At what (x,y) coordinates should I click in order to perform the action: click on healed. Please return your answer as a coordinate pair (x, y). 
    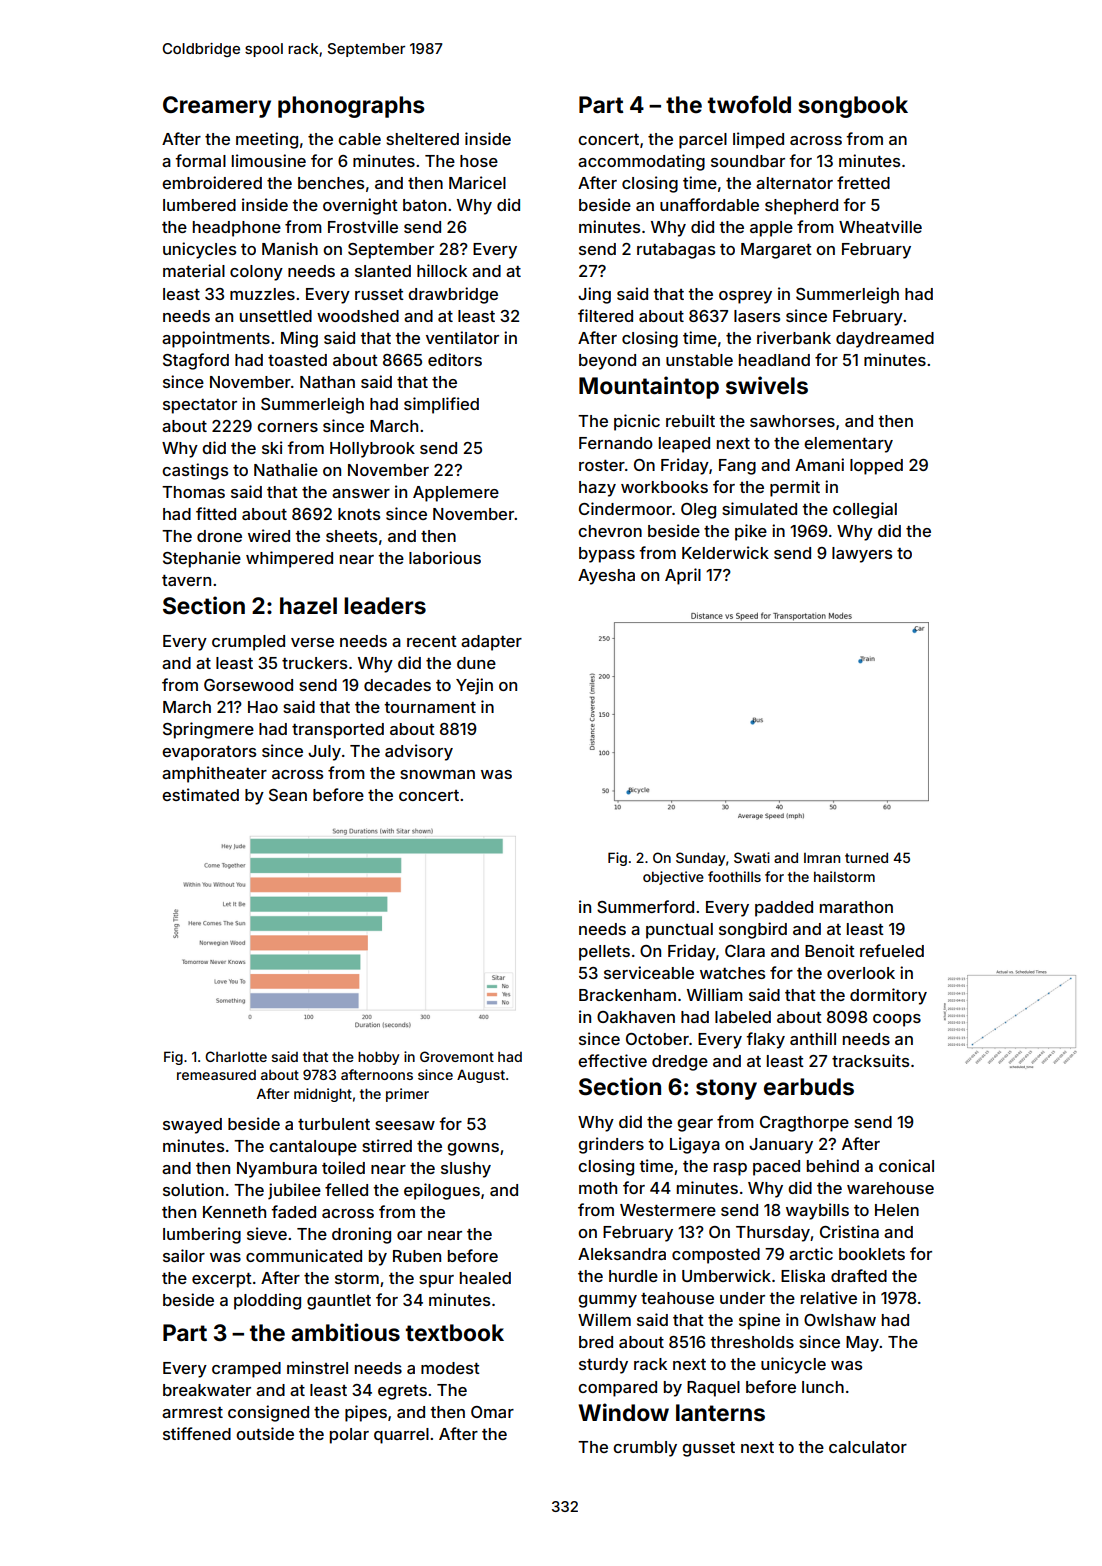
    Looking at the image, I should click on (485, 1278).
